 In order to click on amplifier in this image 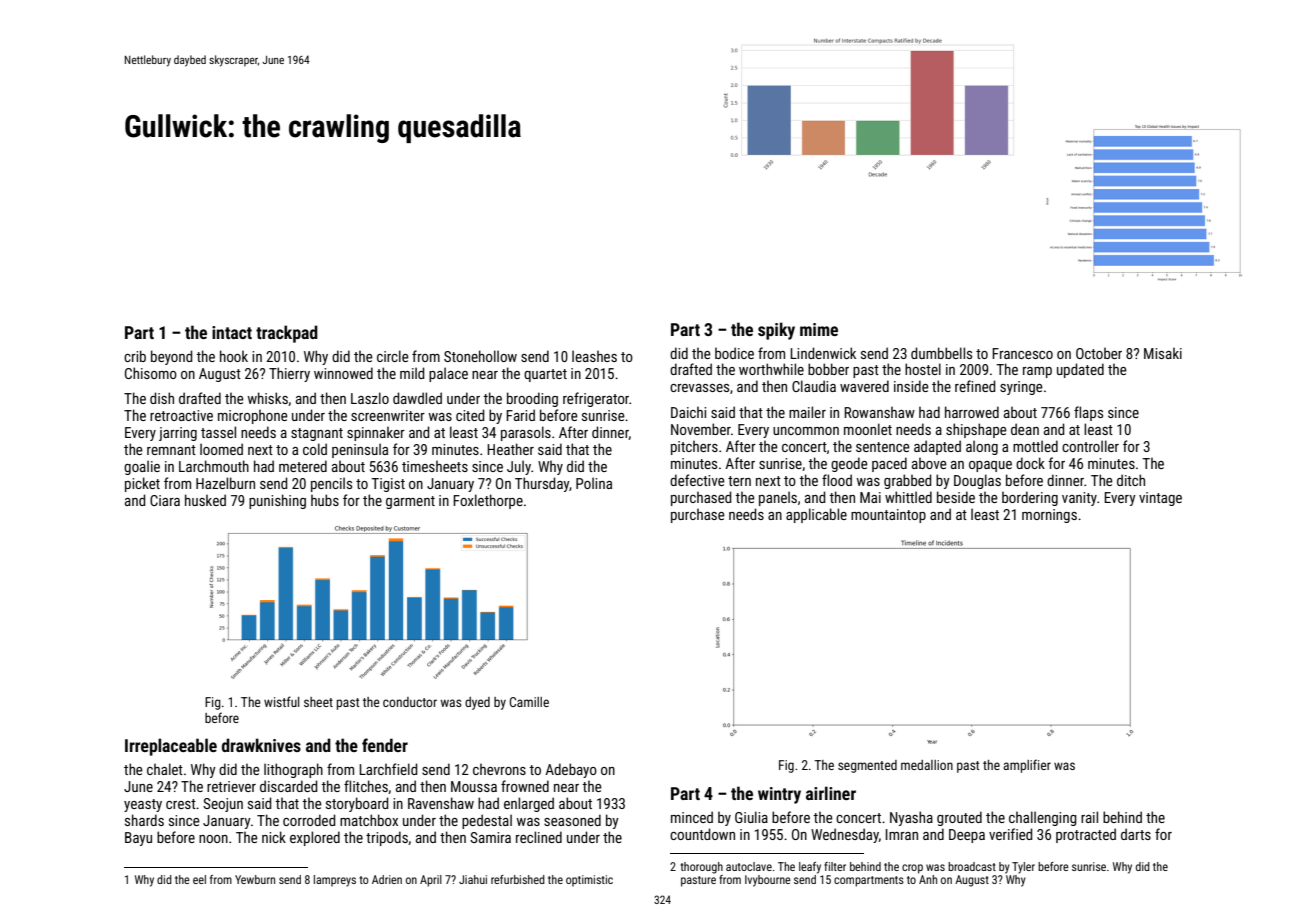, I will do `click(1027, 766)`.
